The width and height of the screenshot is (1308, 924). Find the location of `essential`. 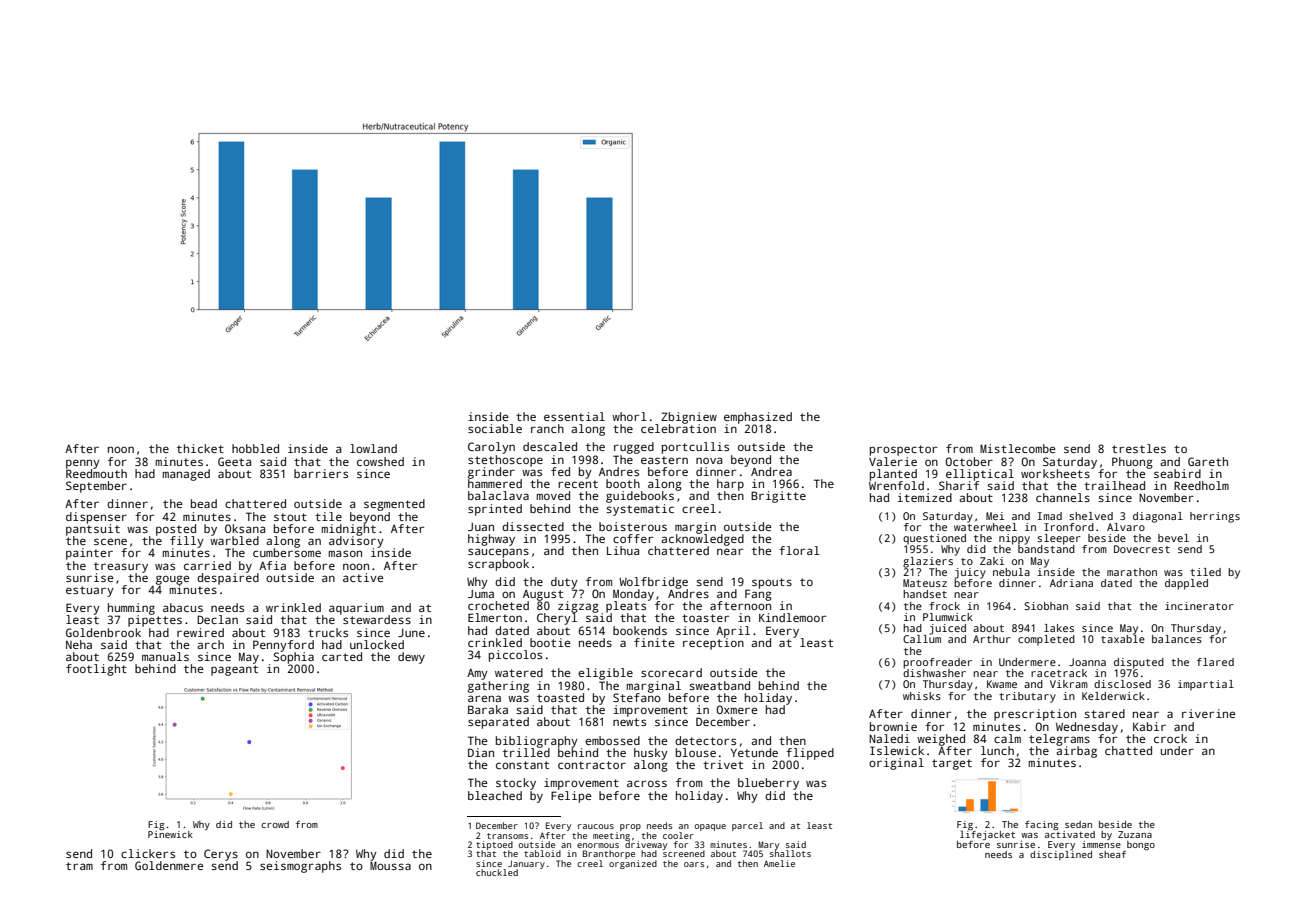

essential is located at coordinates (574, 416).
